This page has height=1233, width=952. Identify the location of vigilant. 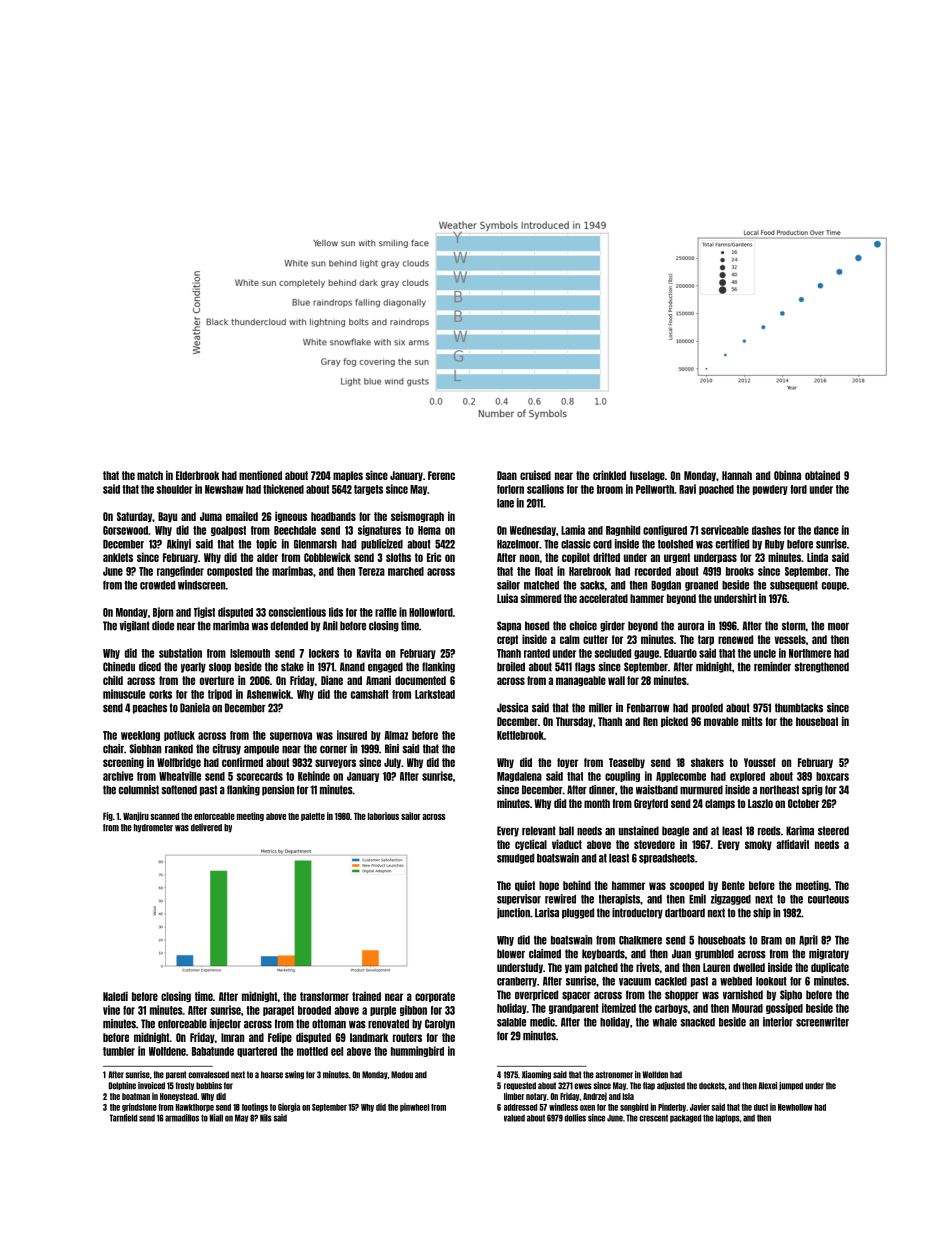
(134, 626).
